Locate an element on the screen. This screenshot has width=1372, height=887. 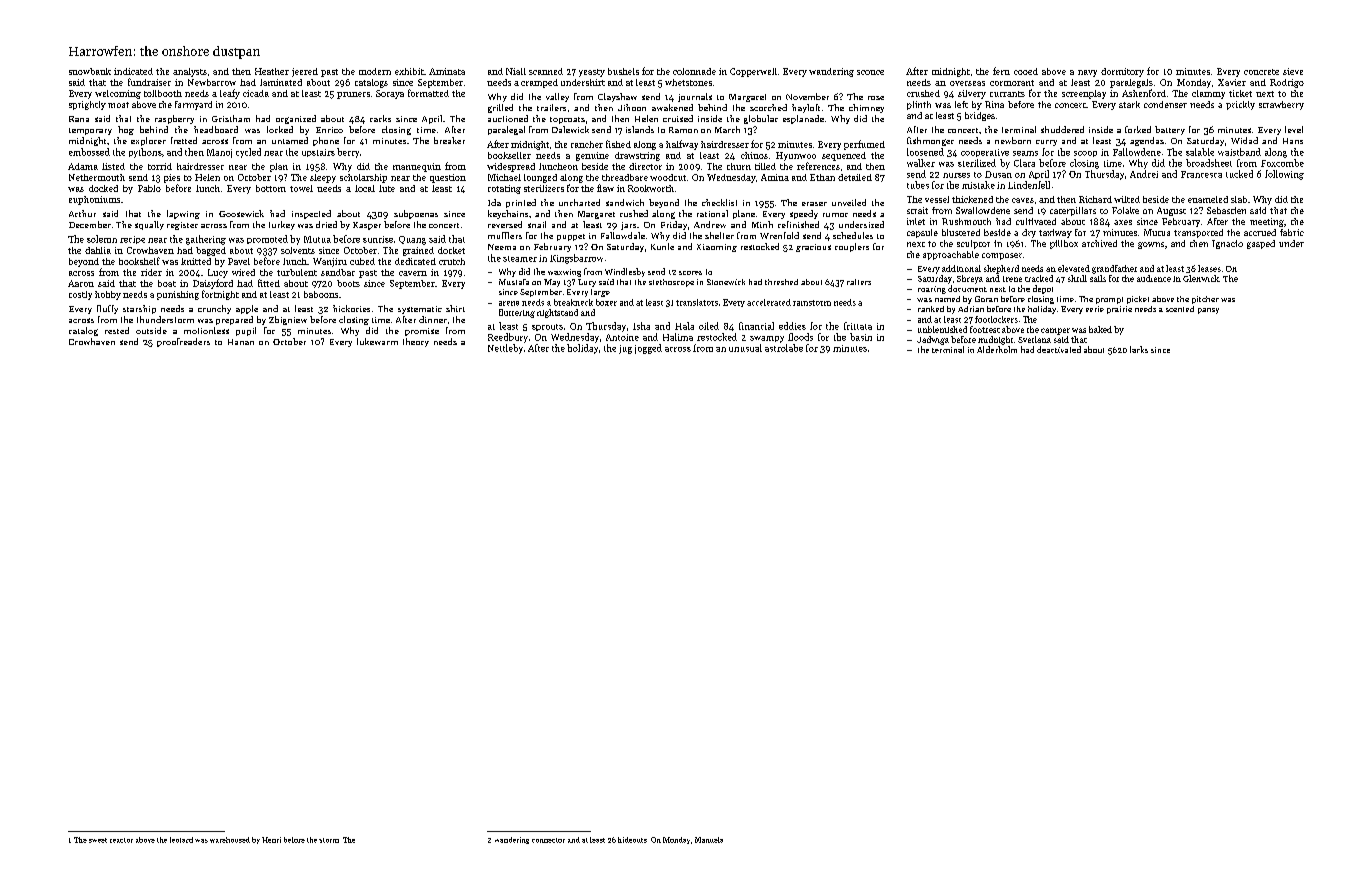
jeered is located at coordinates (305, 72).
